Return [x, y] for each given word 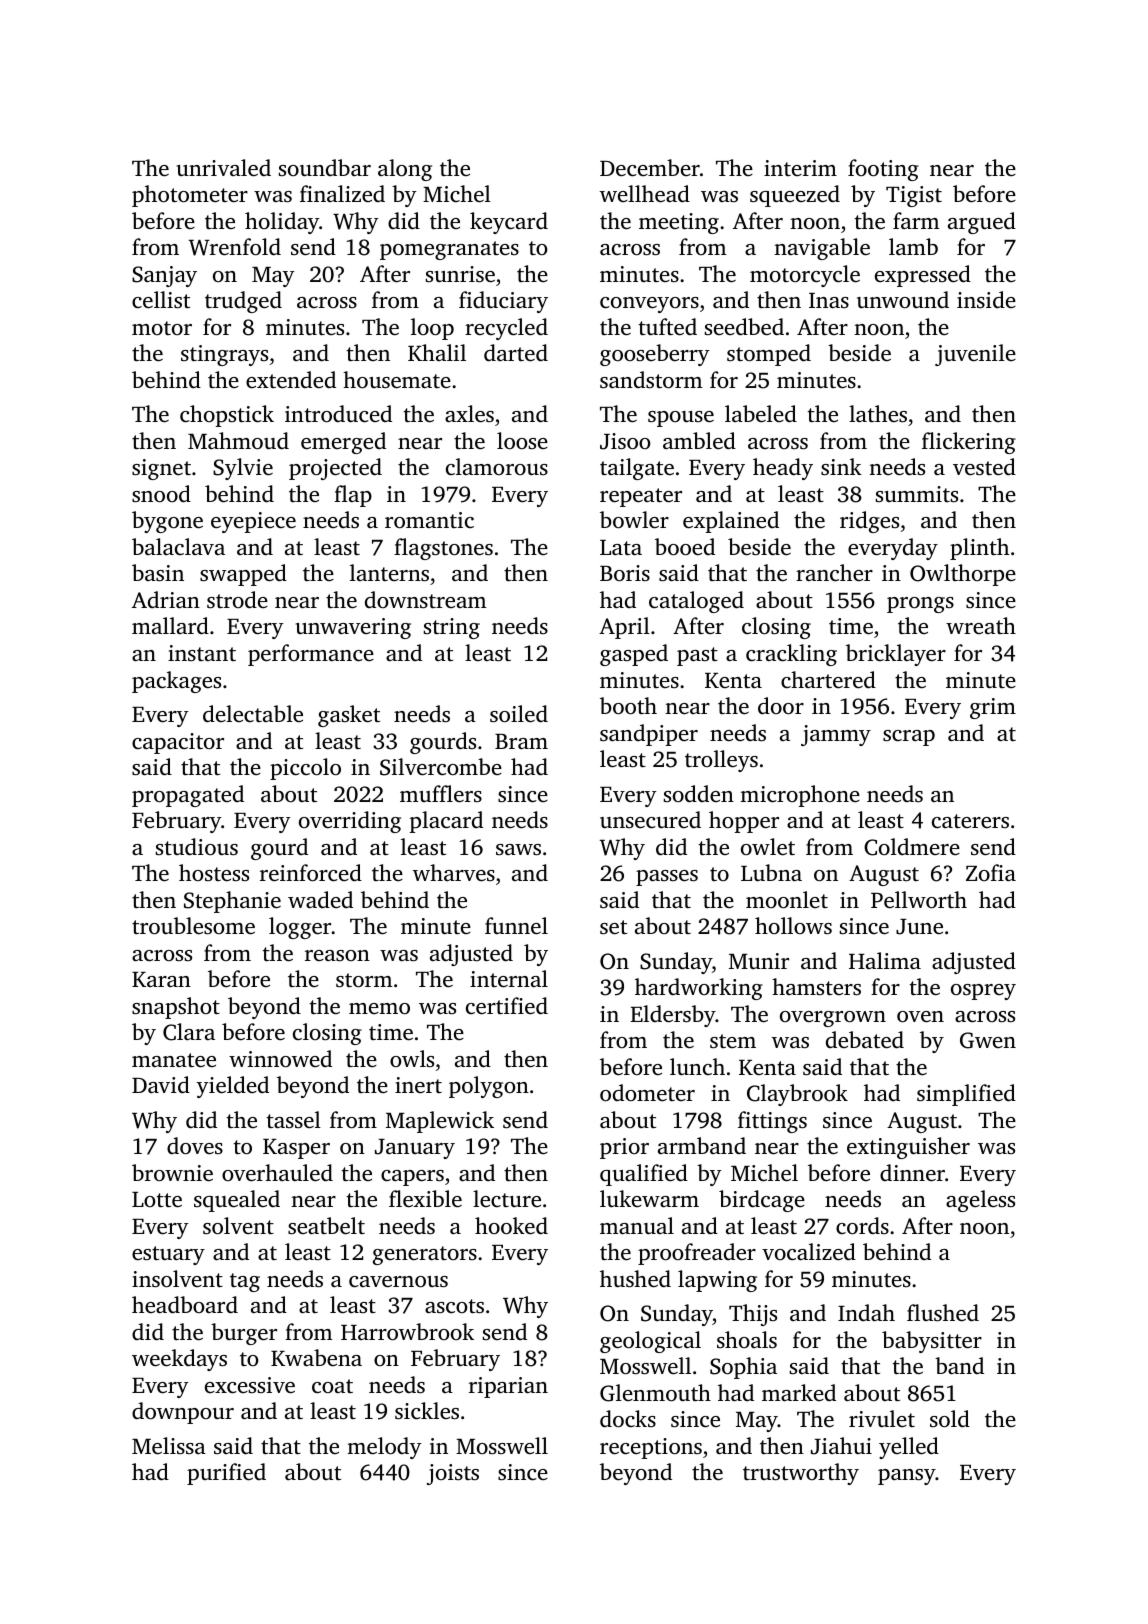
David [161, 1085]
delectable [253, 714]
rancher [834, 573]
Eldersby [673, 1016]
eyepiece [253, 522]
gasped [634, 655]
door [781, 706]
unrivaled [224, 168]
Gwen [988, 1040]
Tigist [914, 196]
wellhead [644, 194]
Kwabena [316, 1357]
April [624, 628]
